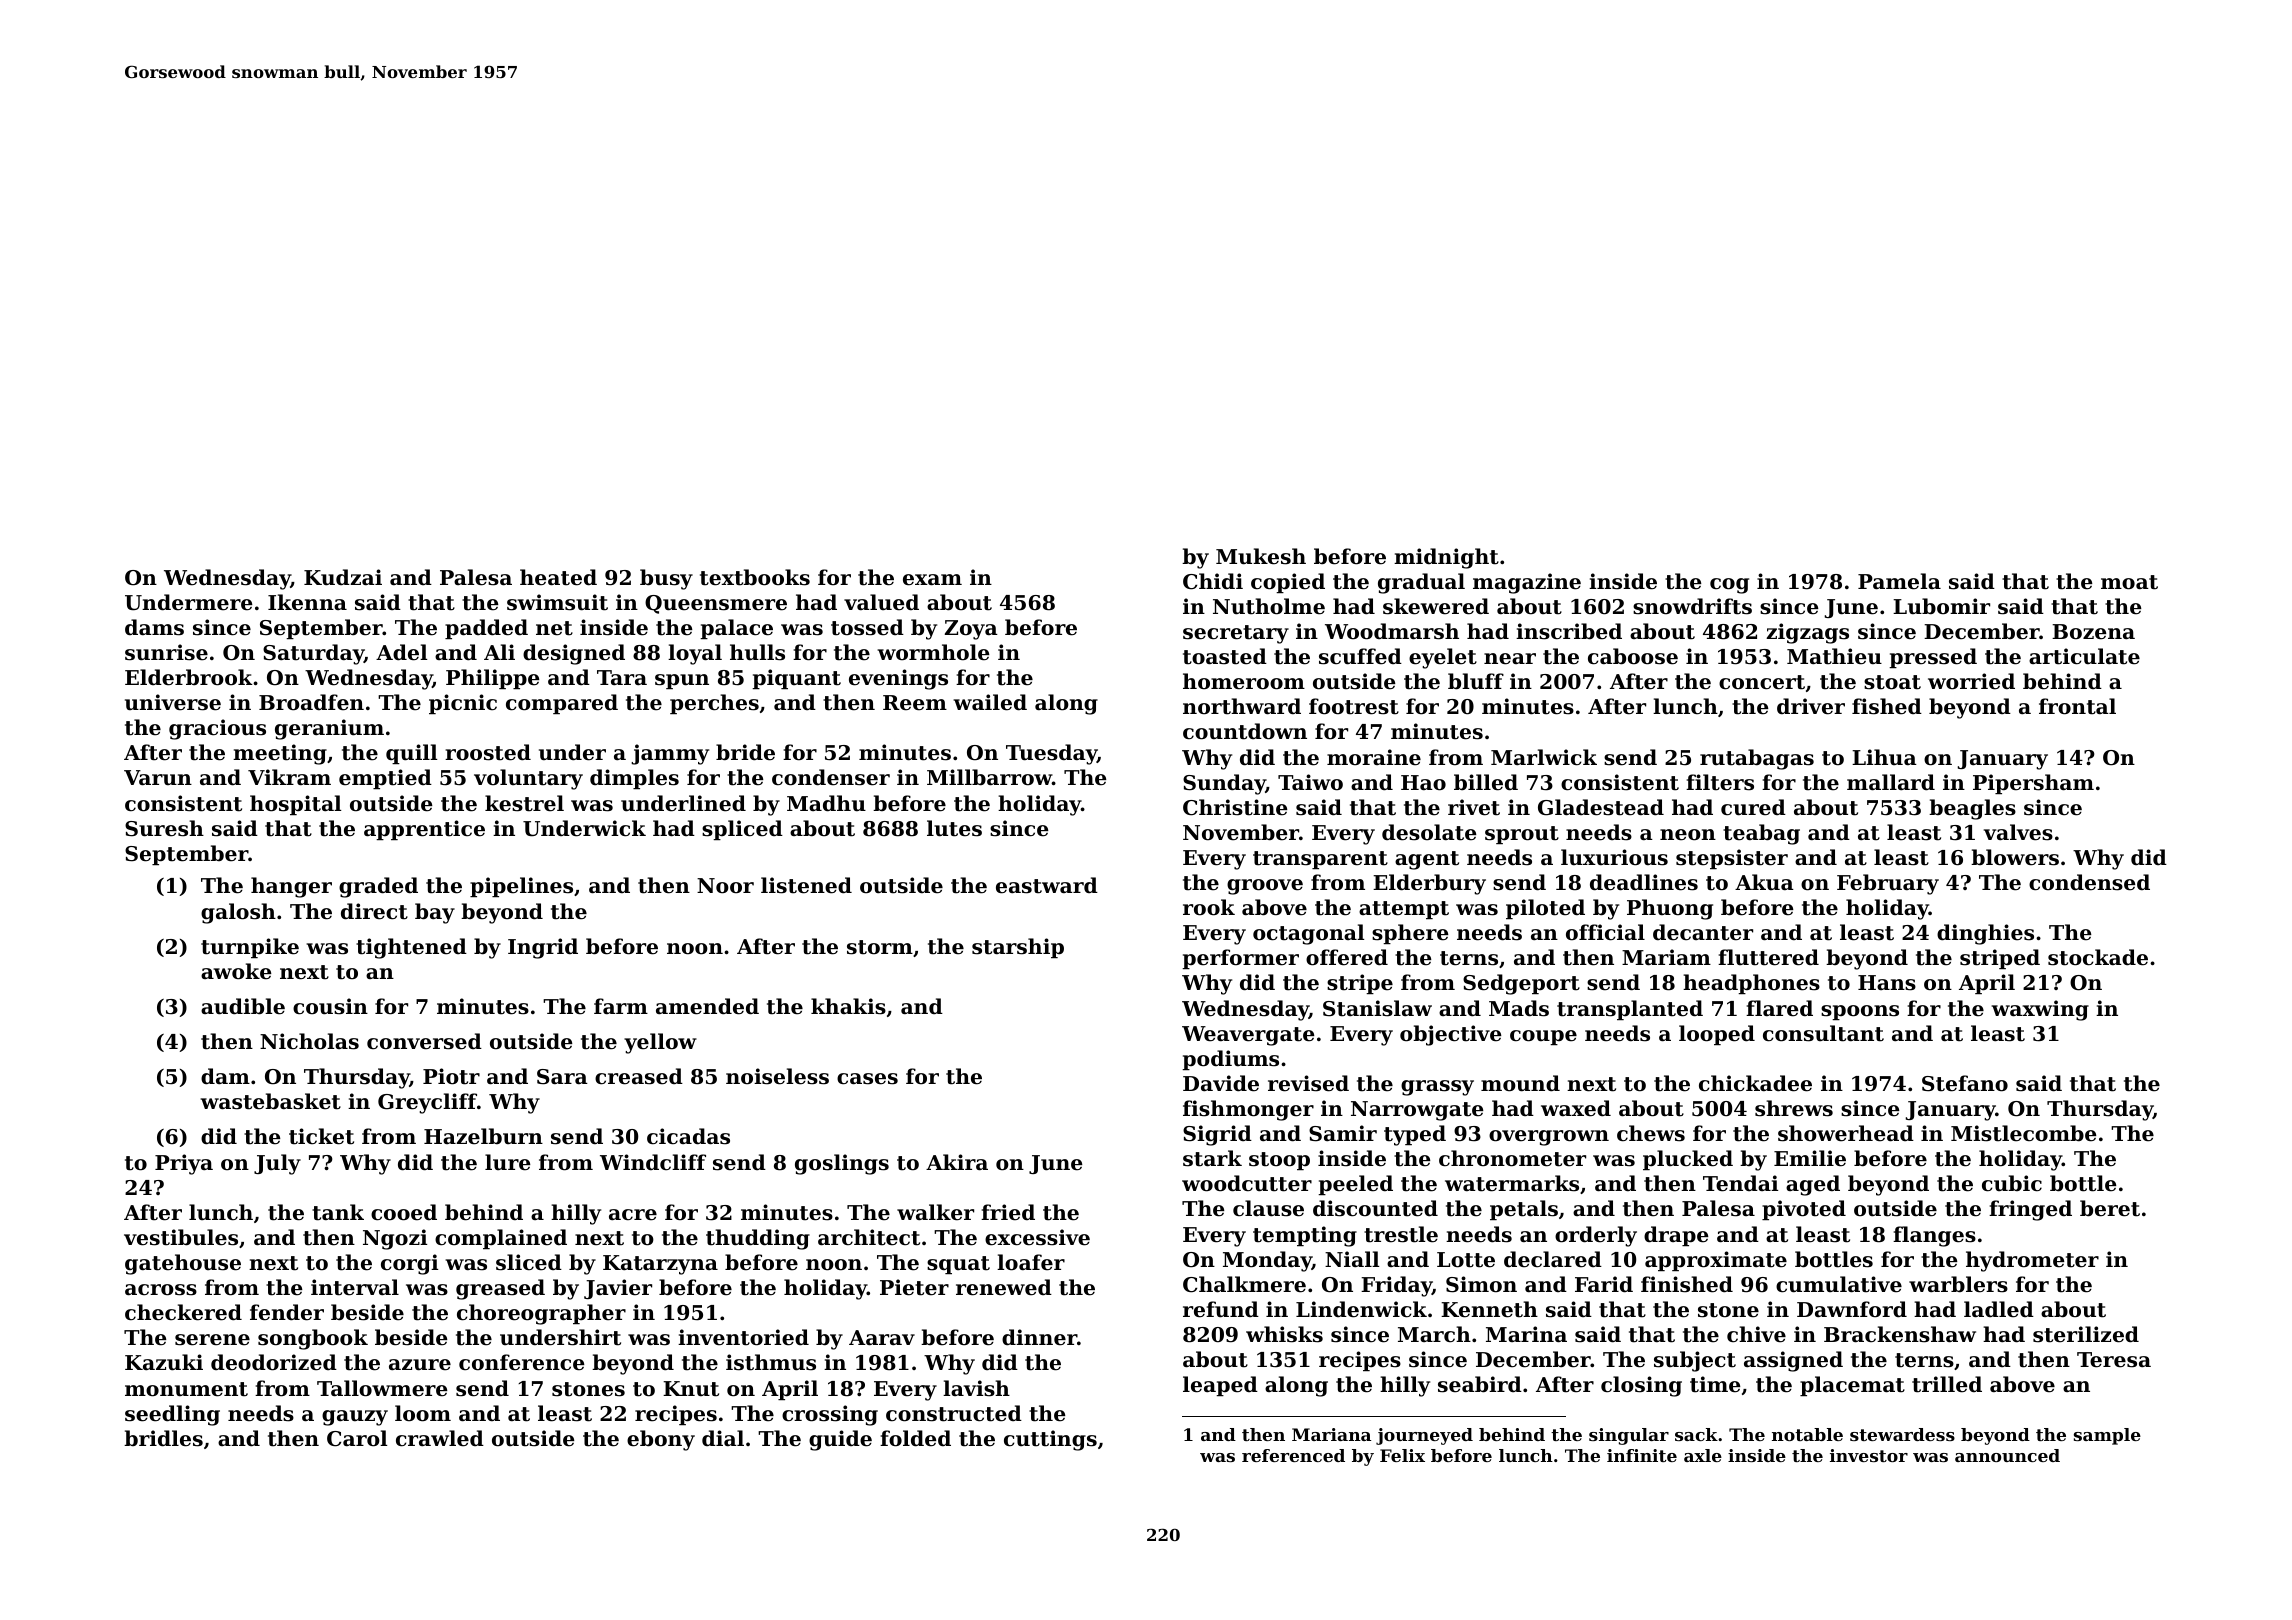 The width and height of the document is (2292, 1620). What do you see at coordinates (1248, 1110) in the document?
I see `fishmonger` at bounding box center [1248, 1110].
